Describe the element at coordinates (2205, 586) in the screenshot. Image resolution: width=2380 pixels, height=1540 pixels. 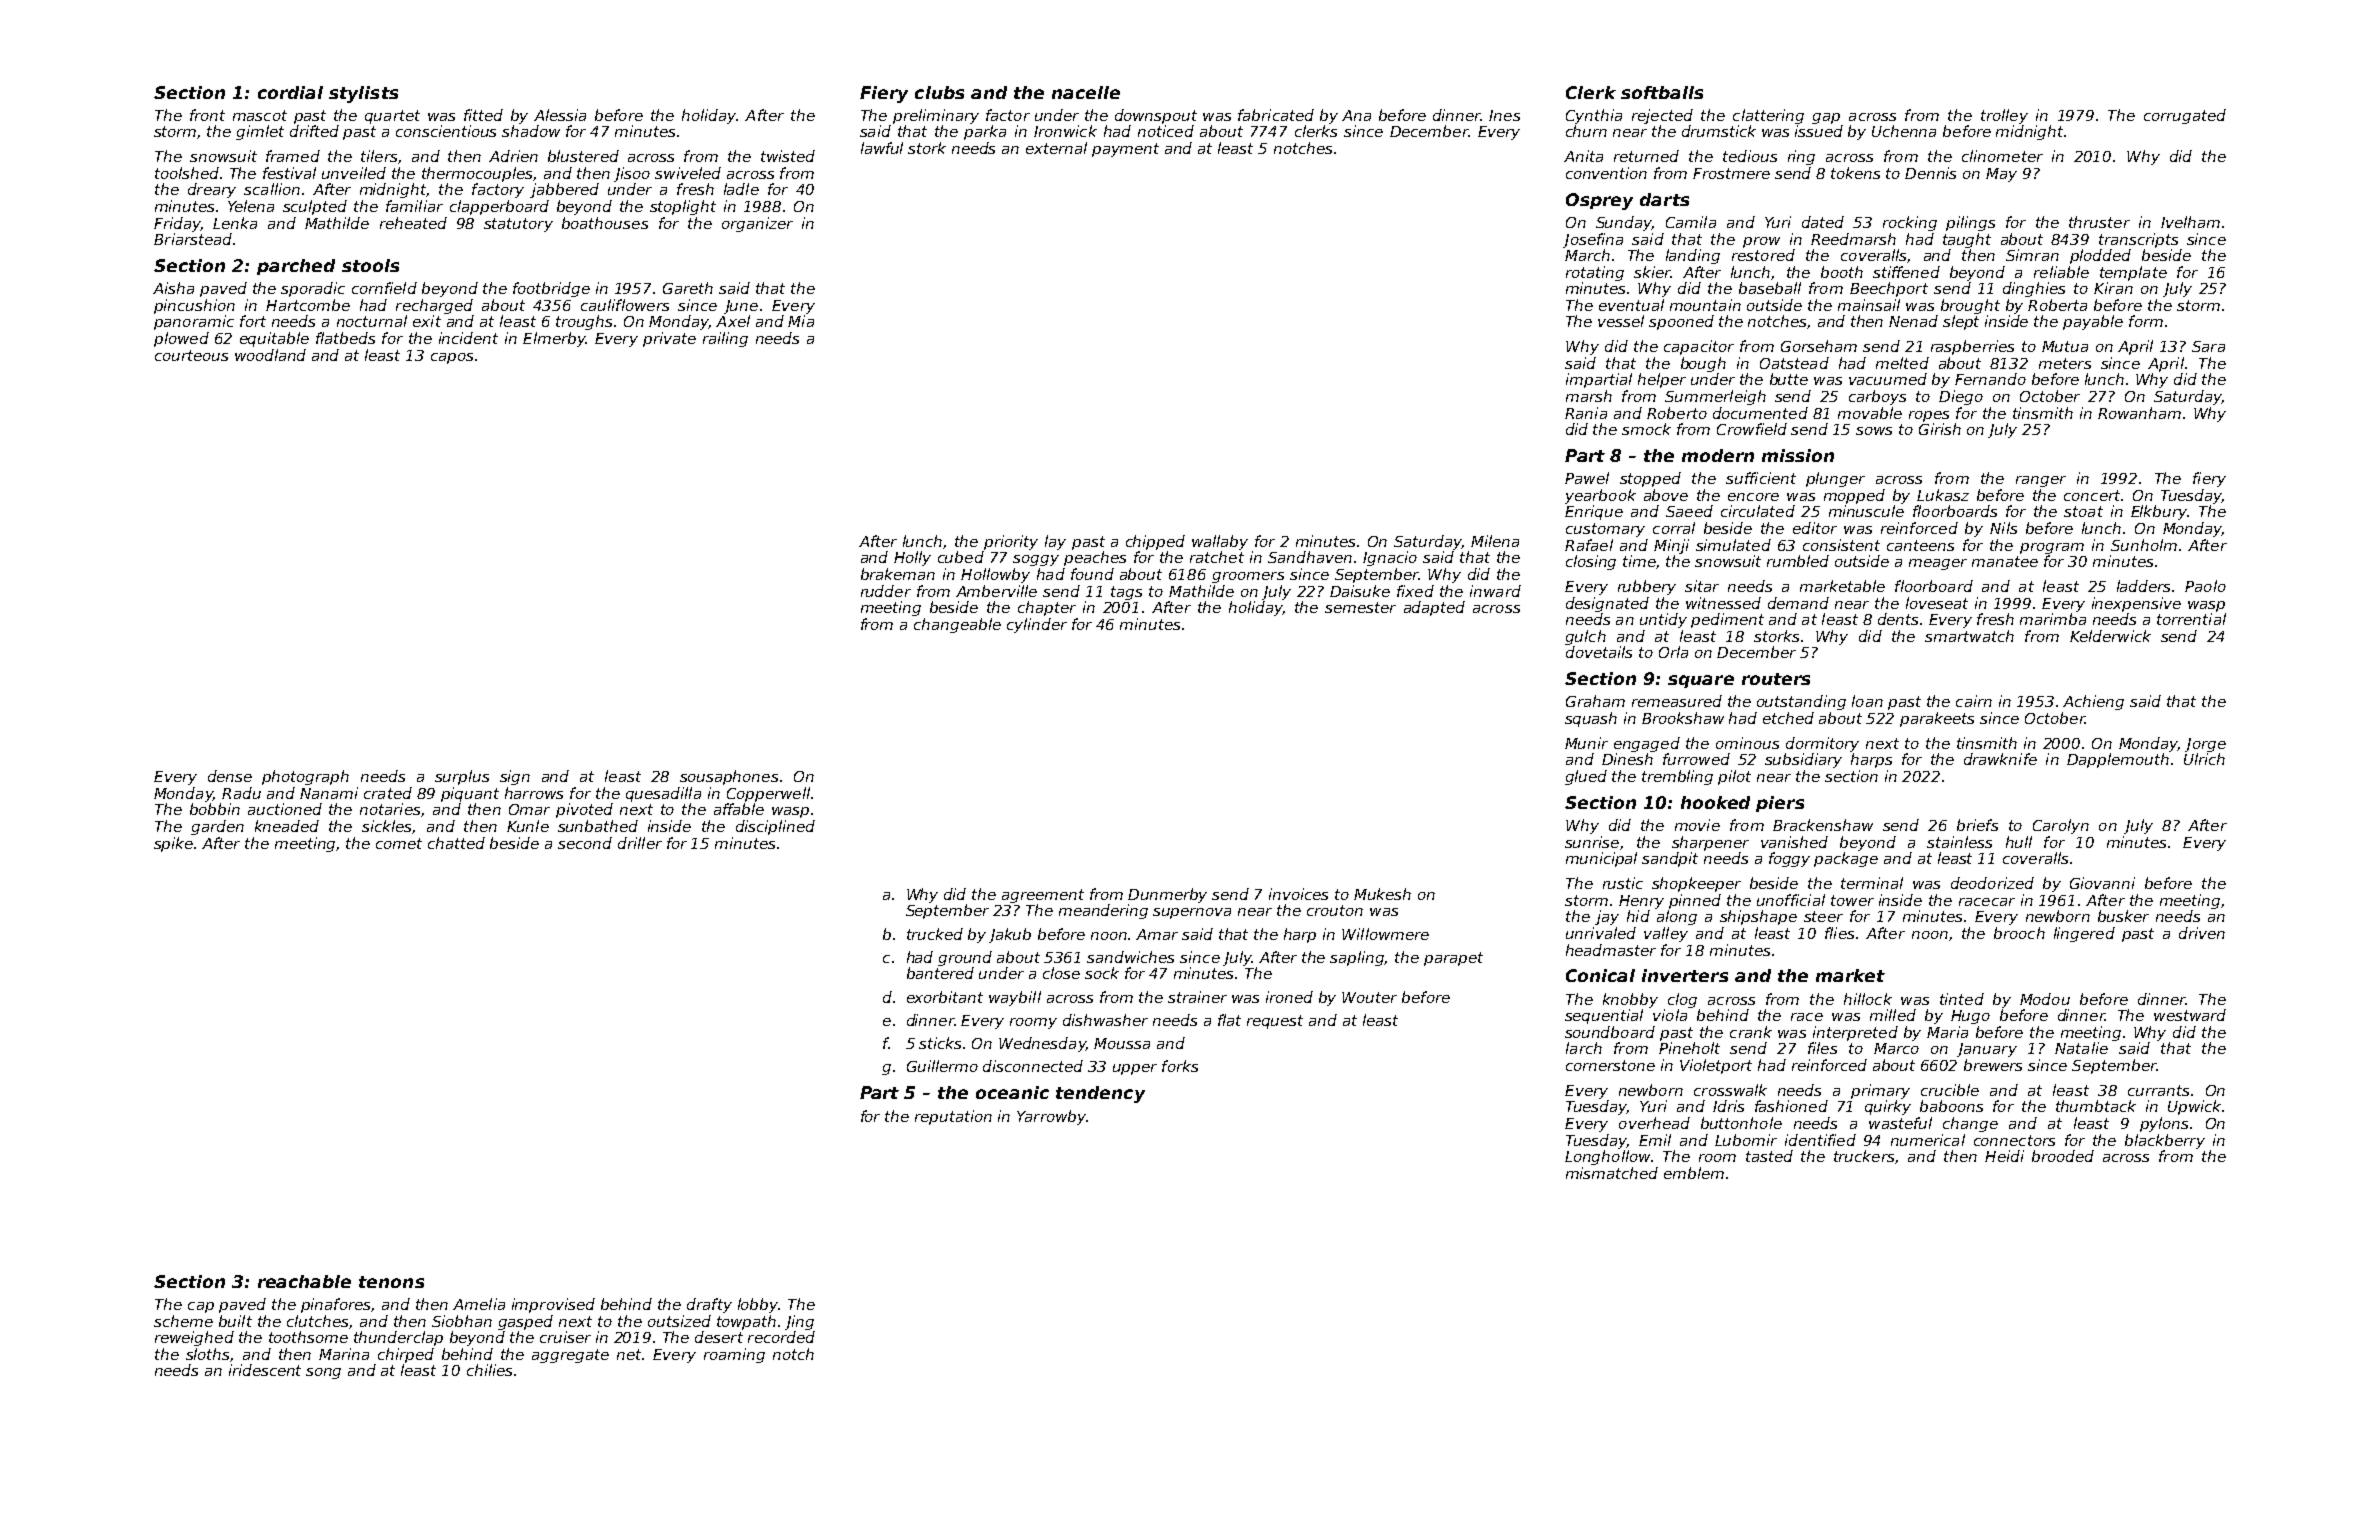
I see `Paolo` at that location.
